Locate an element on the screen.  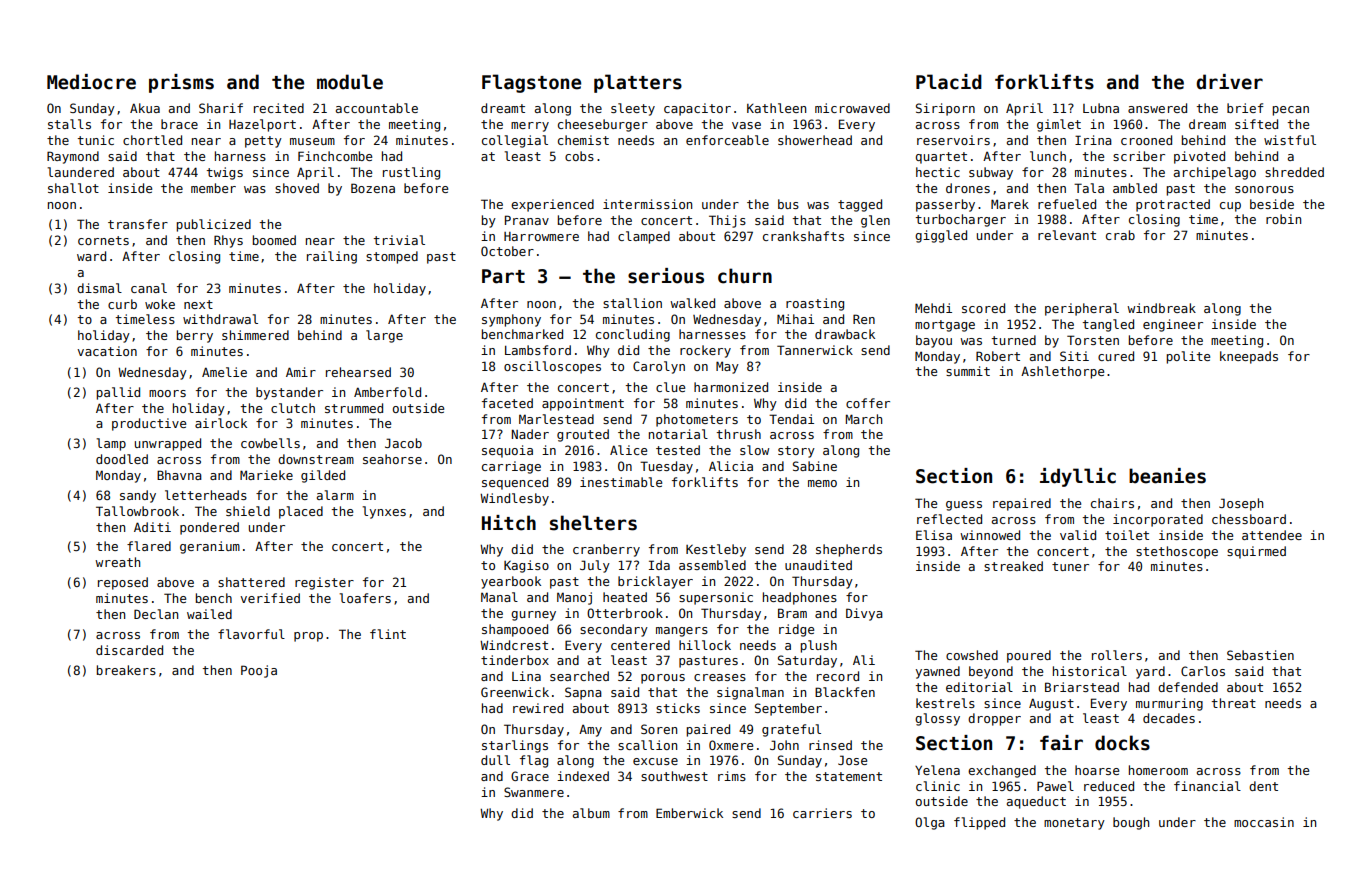
Kathleen is located at coordinates (776, 108).
